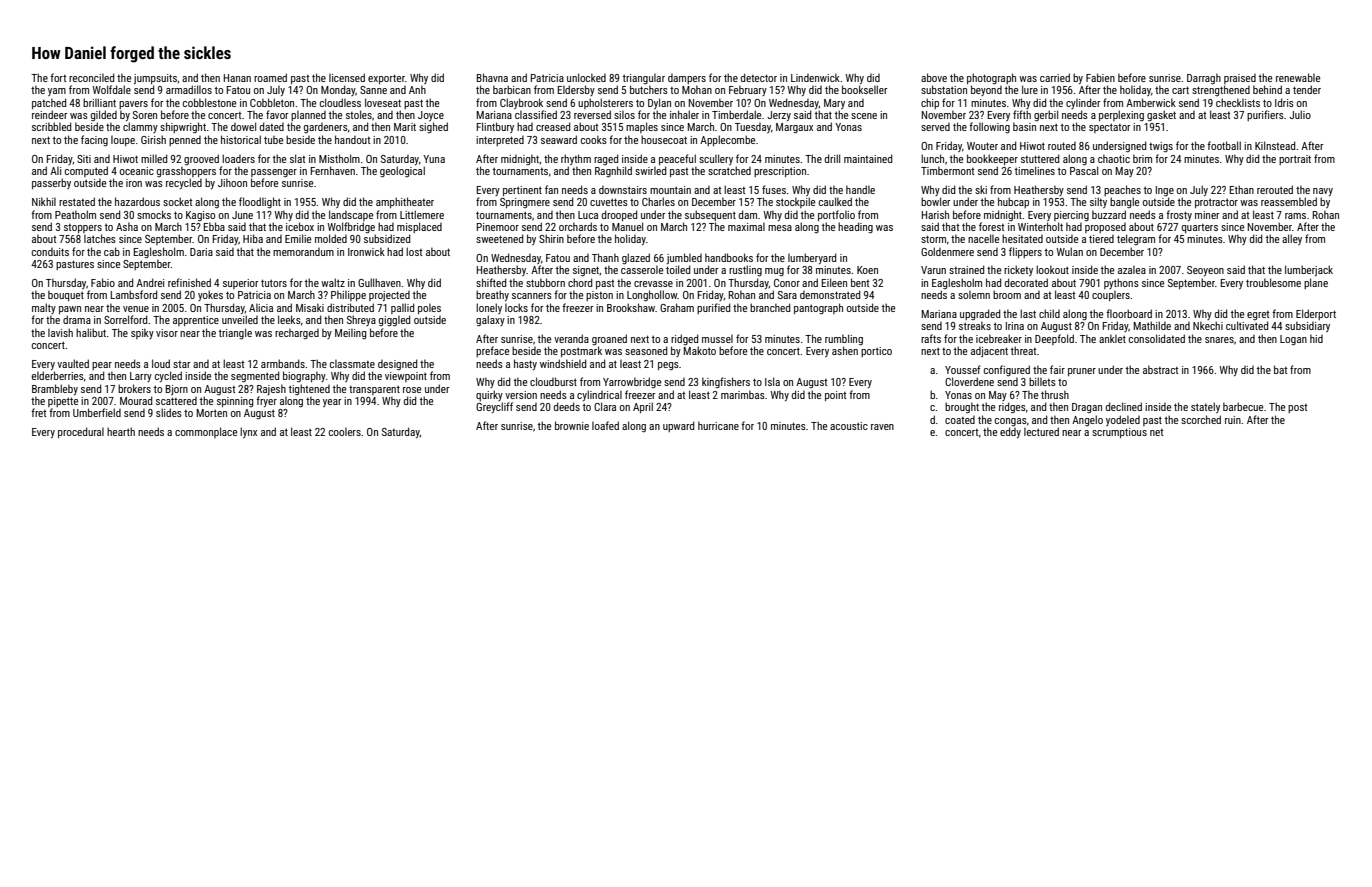 The width and height of the image is (1372, 887). I want to click on Jihoon, so click(232, 182).
